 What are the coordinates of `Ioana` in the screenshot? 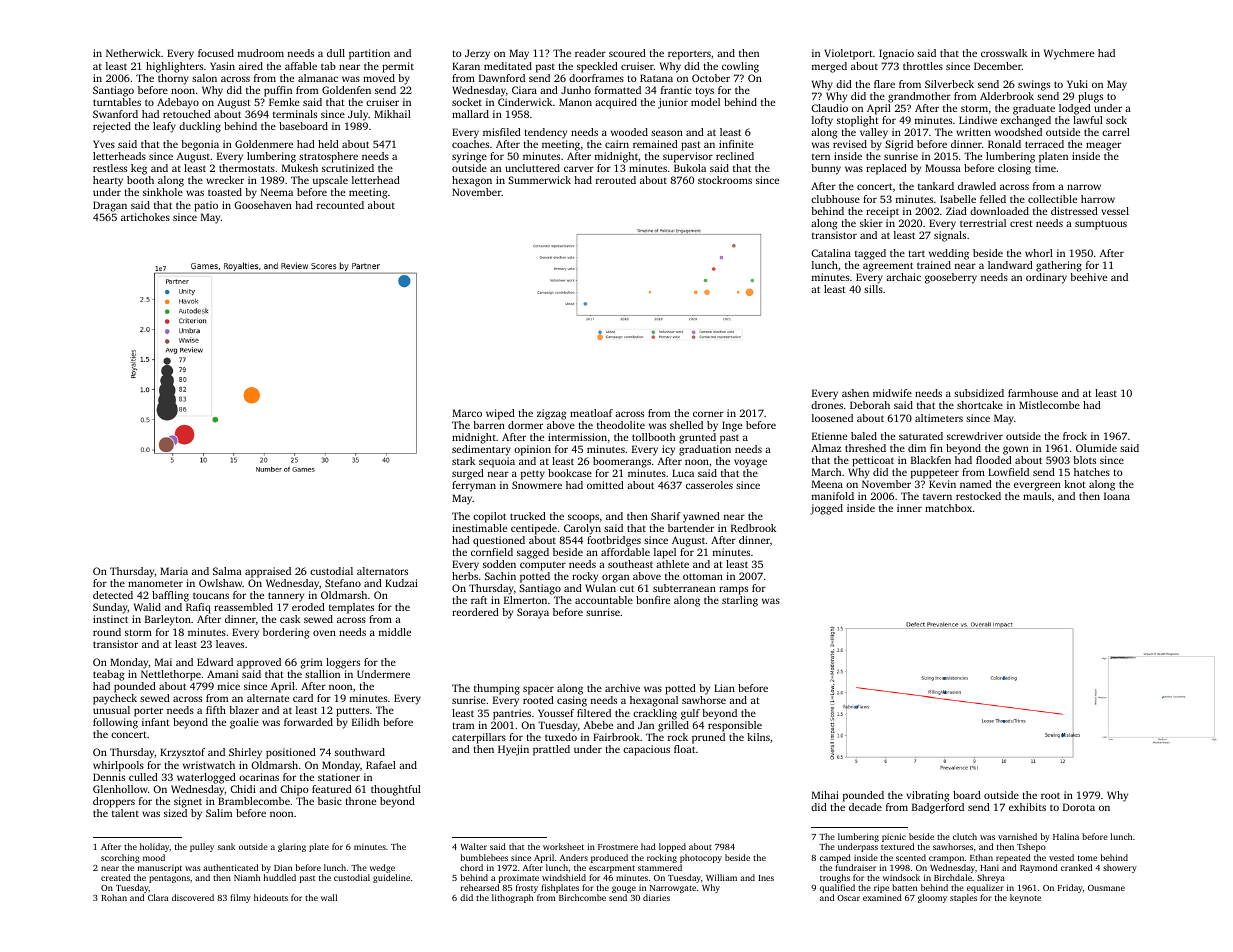 It's located at (1117, 496).
